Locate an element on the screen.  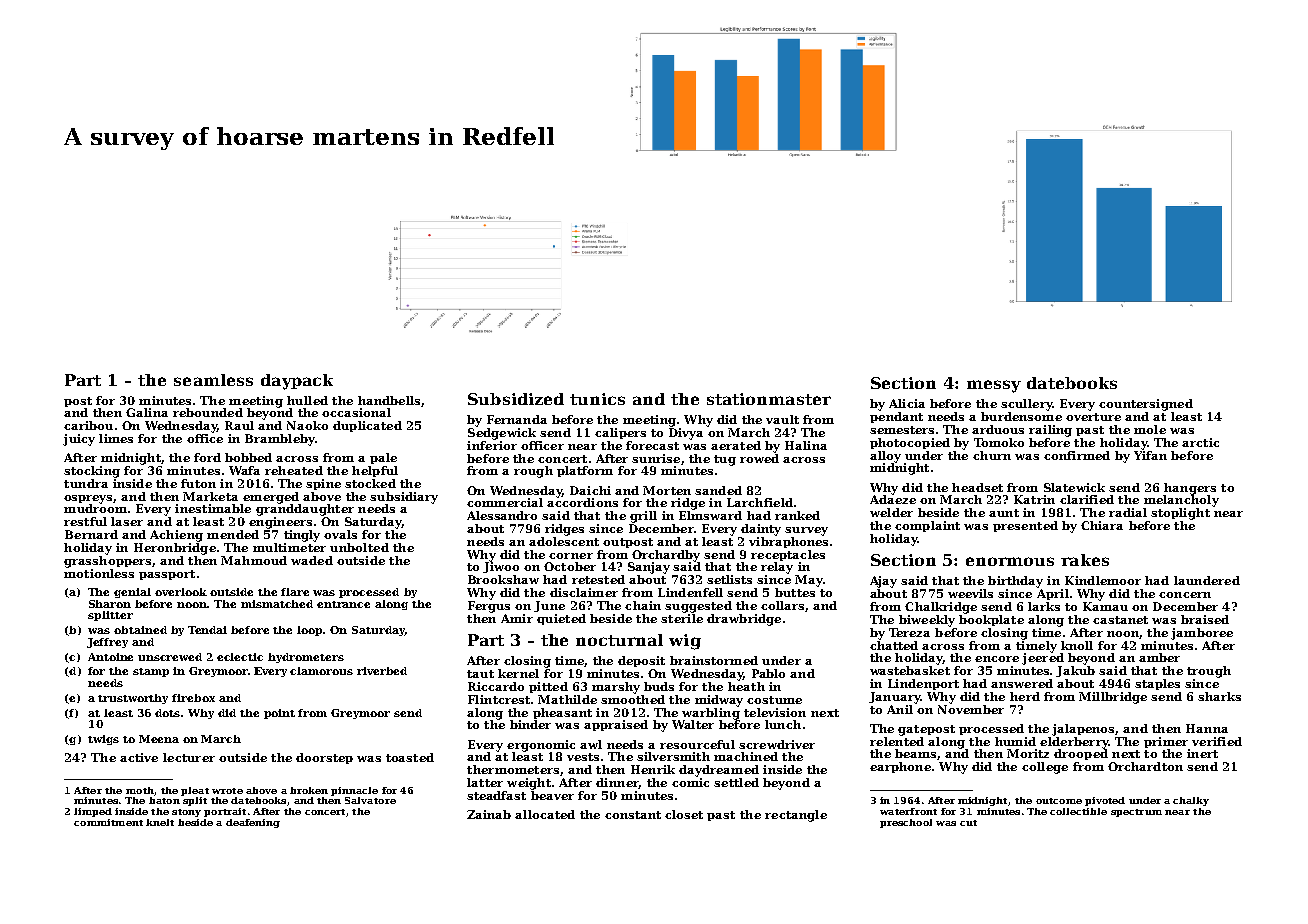
caribou is located at coordinates (88, 425).
